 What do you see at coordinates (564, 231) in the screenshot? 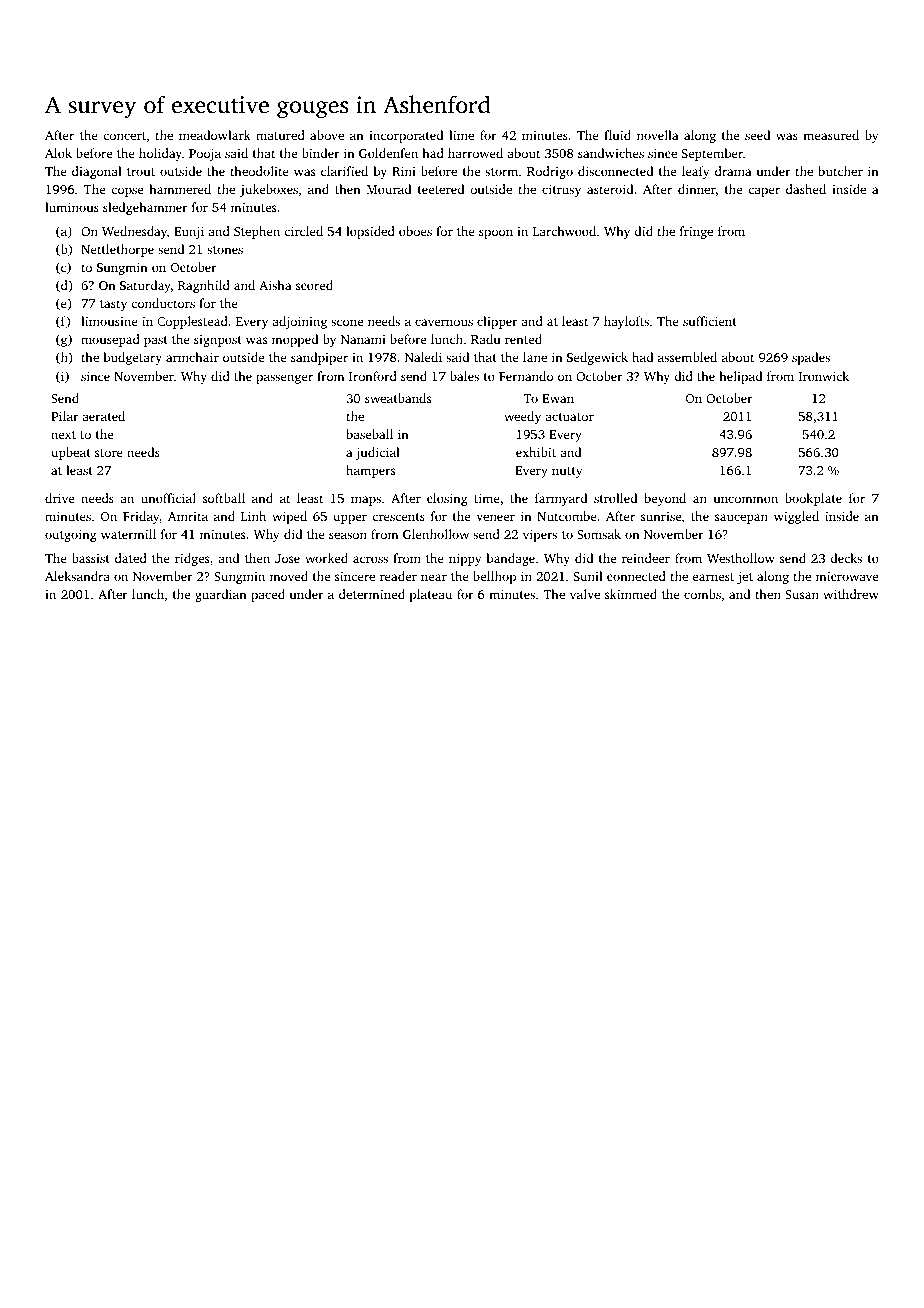
I see `Larchwood` at bounding box center [564, 231].
